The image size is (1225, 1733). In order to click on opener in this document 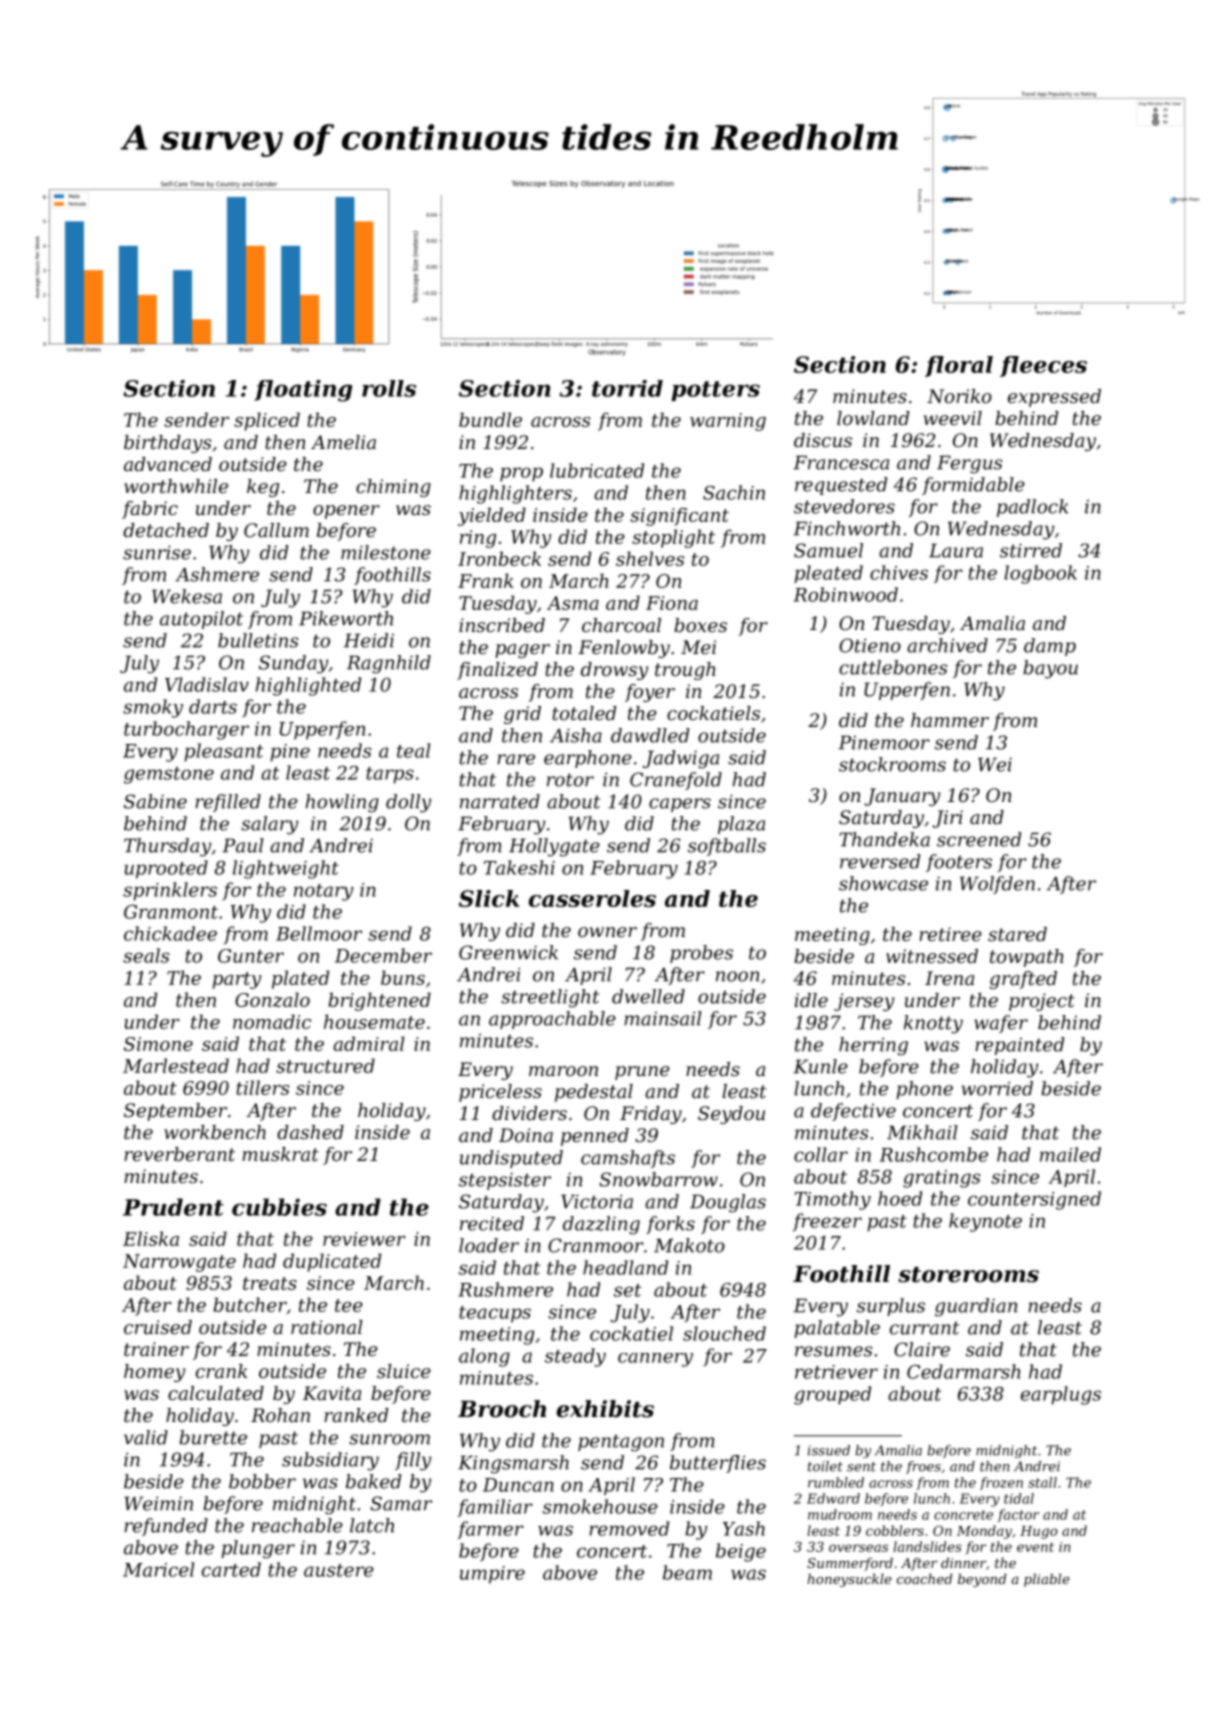, I will do `click(346, 512)`.
